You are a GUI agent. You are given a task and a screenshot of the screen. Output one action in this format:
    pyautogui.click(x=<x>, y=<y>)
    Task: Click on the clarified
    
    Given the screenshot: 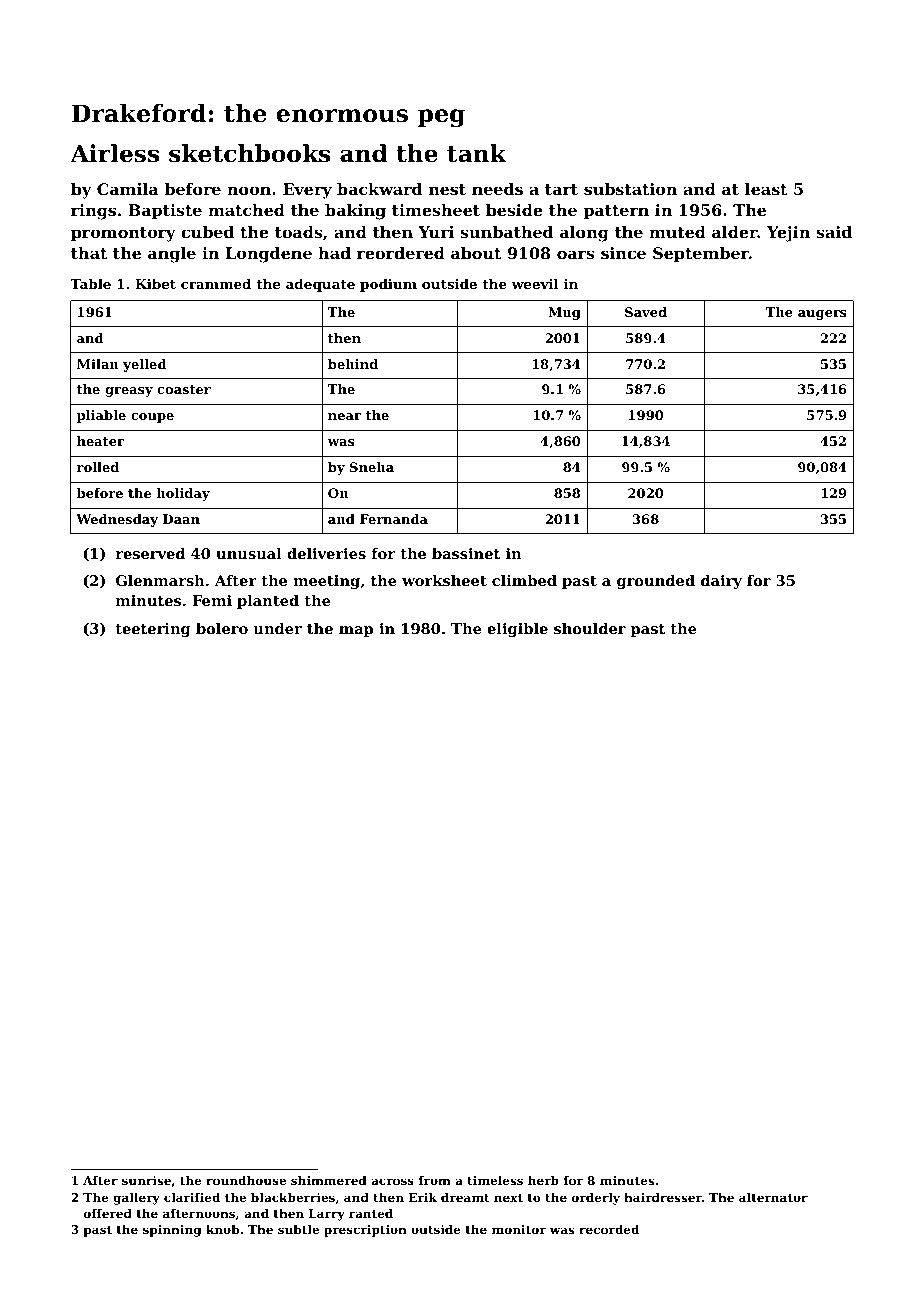 What is the action you would take?
    pyautogui.click(x=192, y=1197)
